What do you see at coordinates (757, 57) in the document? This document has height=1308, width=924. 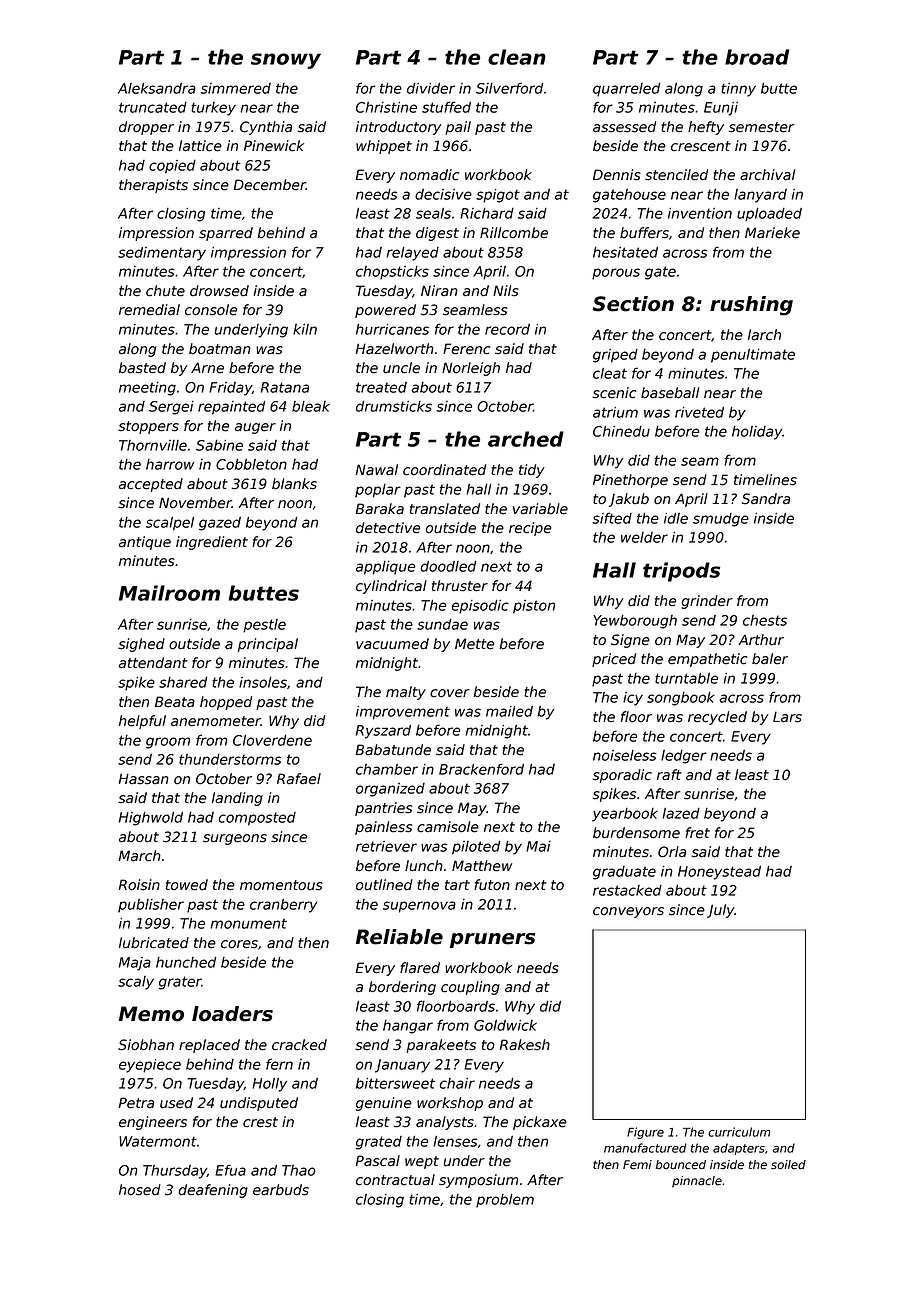 I see `broad` at bounding box center [757, 57].
